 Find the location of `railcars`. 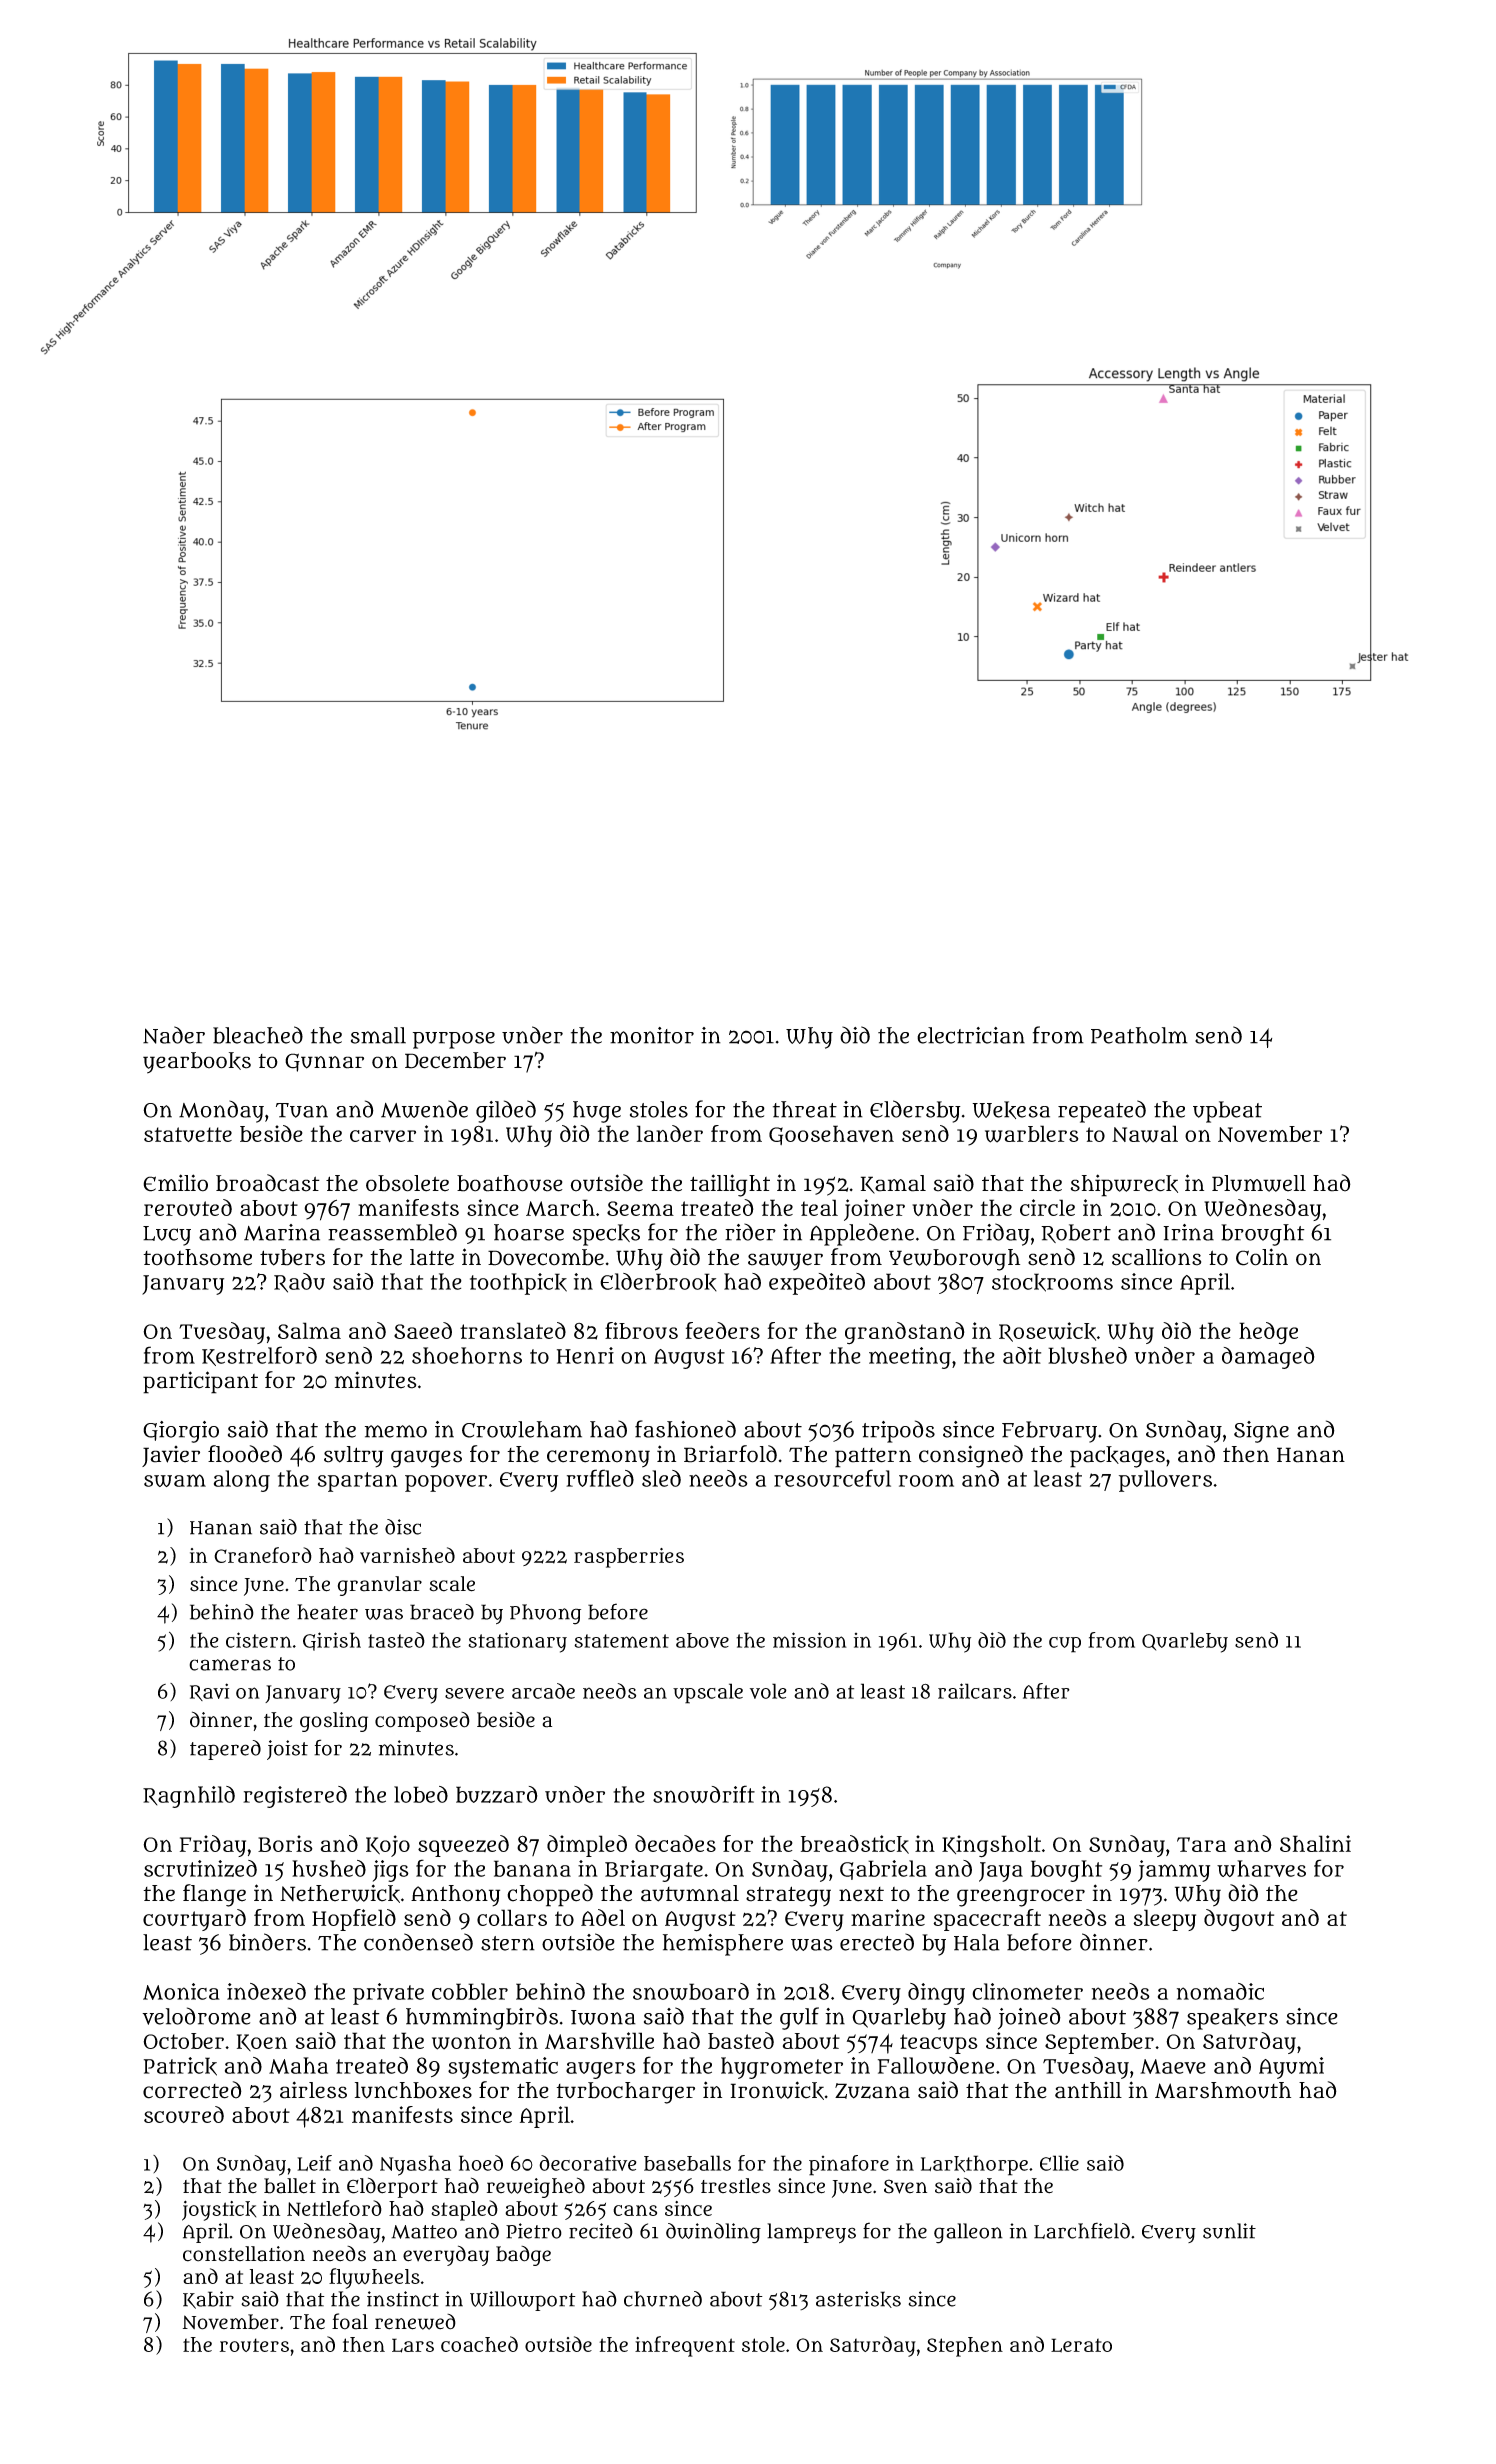

railcars is located at coordinates (975, 1691).
